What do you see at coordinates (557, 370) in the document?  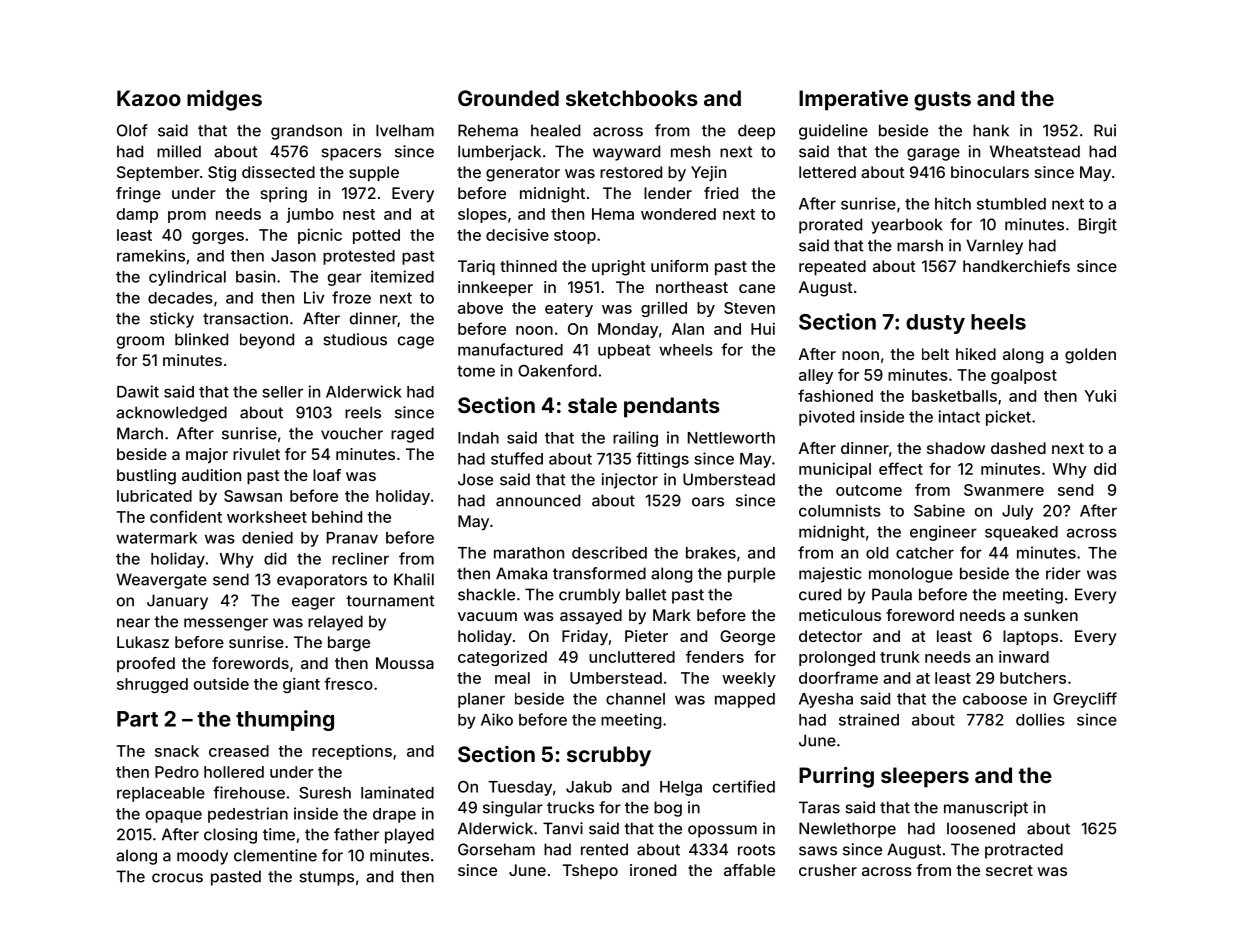 I see `Oakenford` at bounding box center [557, 370].
